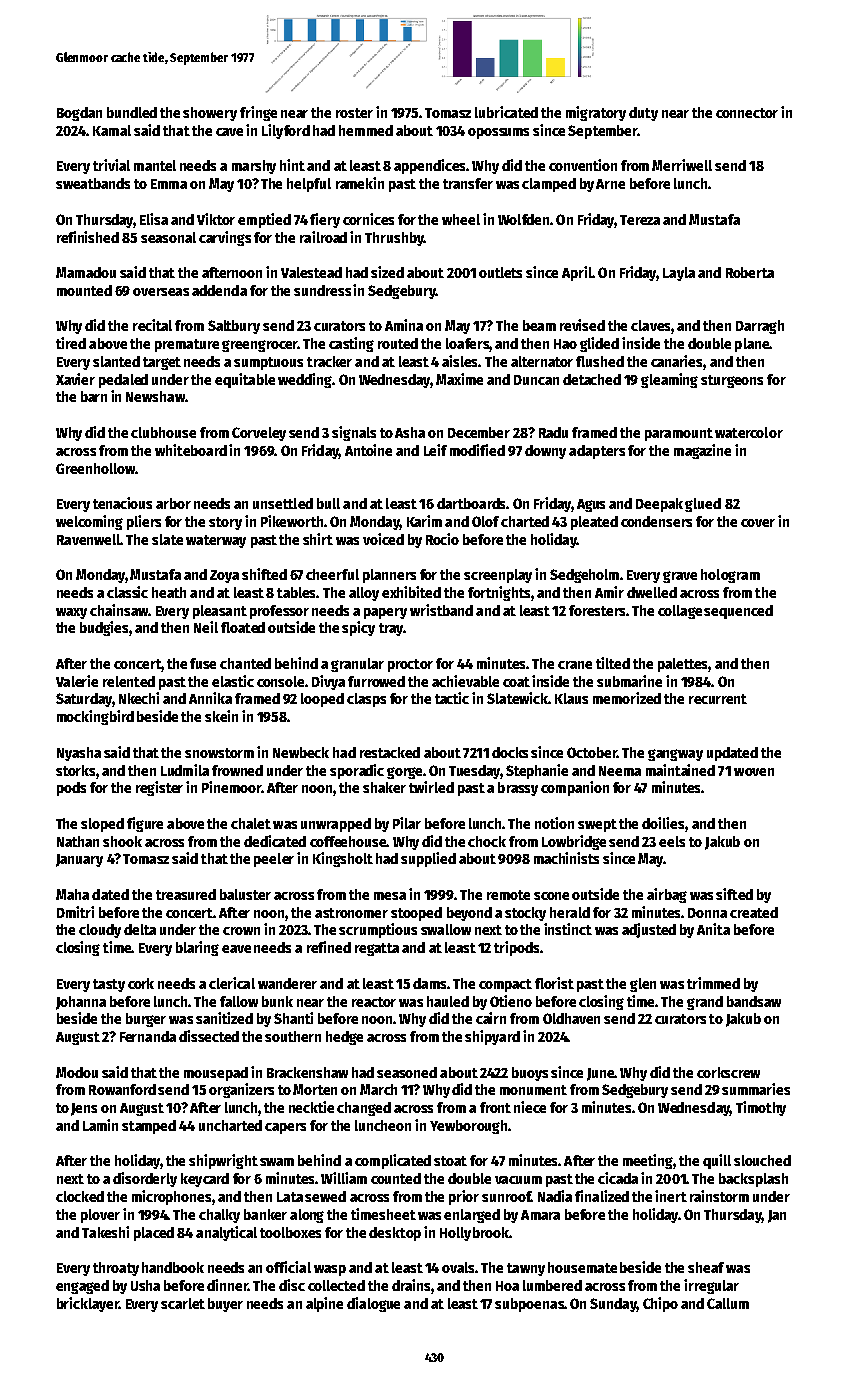 This screenshot has width=849, height=1400. I want to click on frowned, so click(237, 770).
